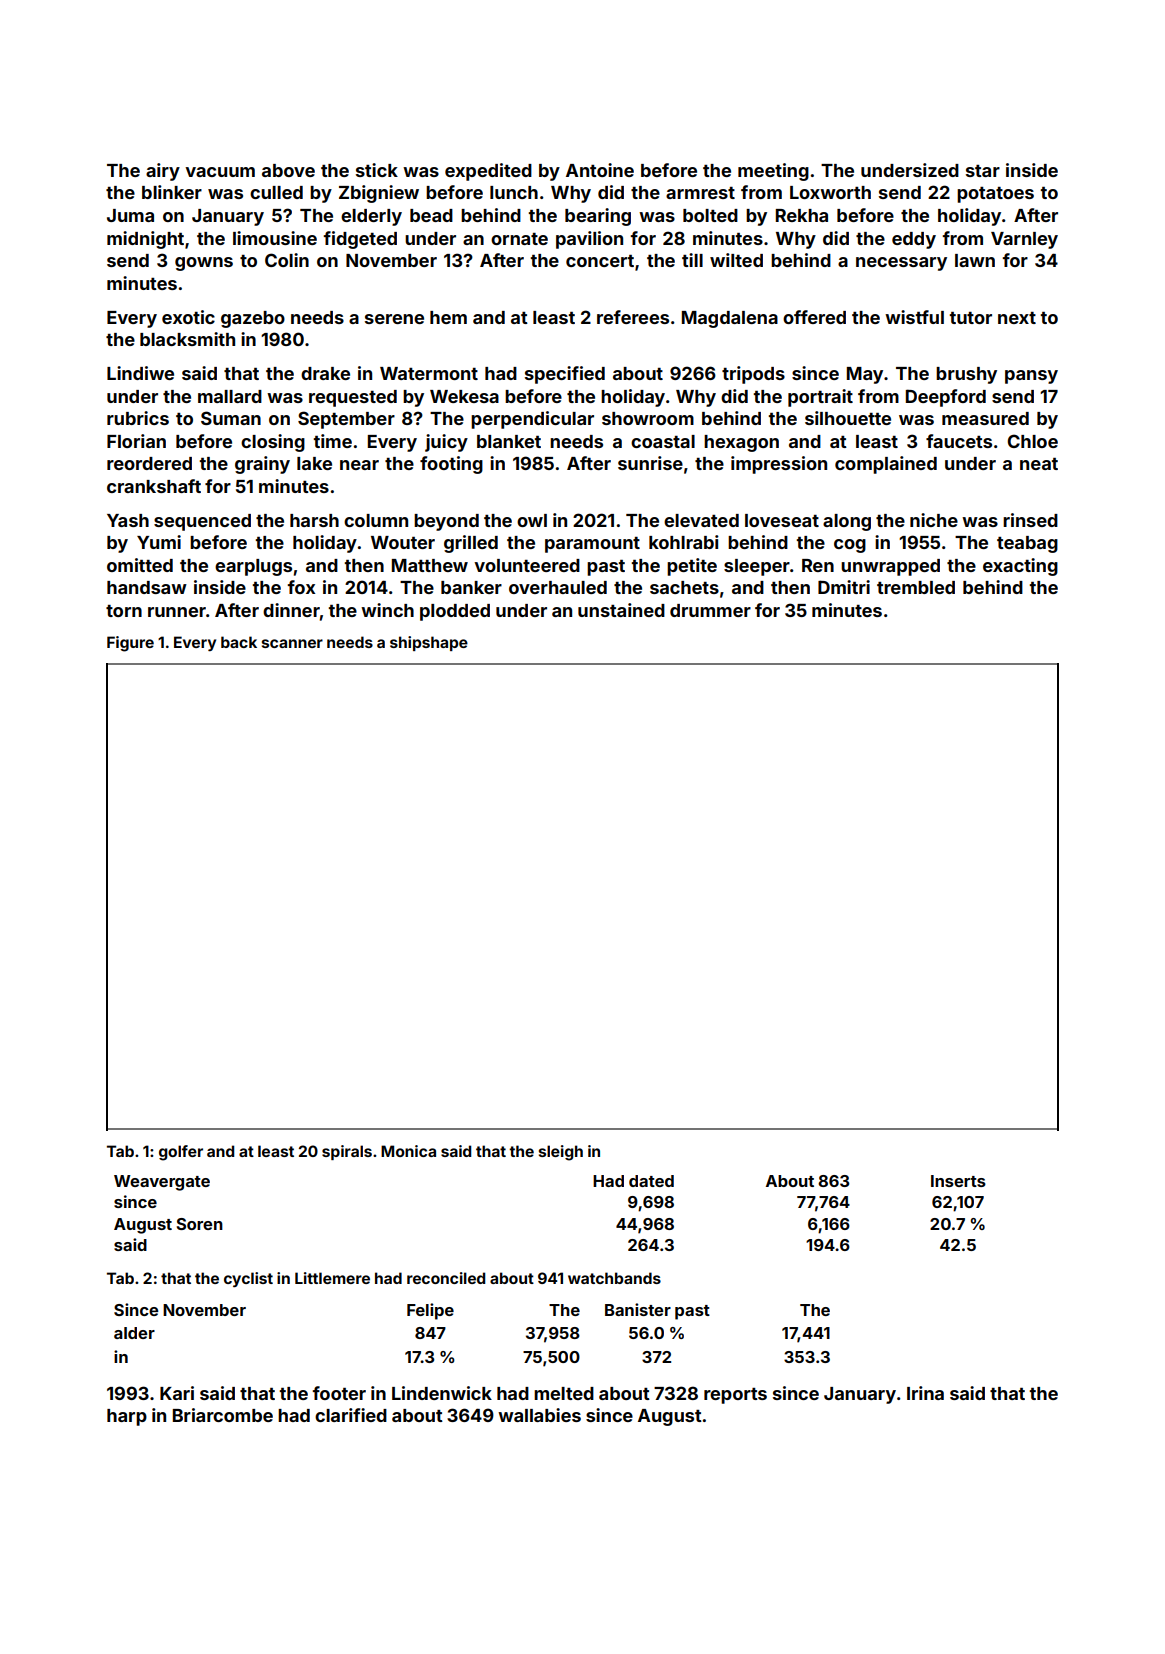 The height and width of the screenshot is (1654, 1165). I want to click on trembled, so click(916, 587).
